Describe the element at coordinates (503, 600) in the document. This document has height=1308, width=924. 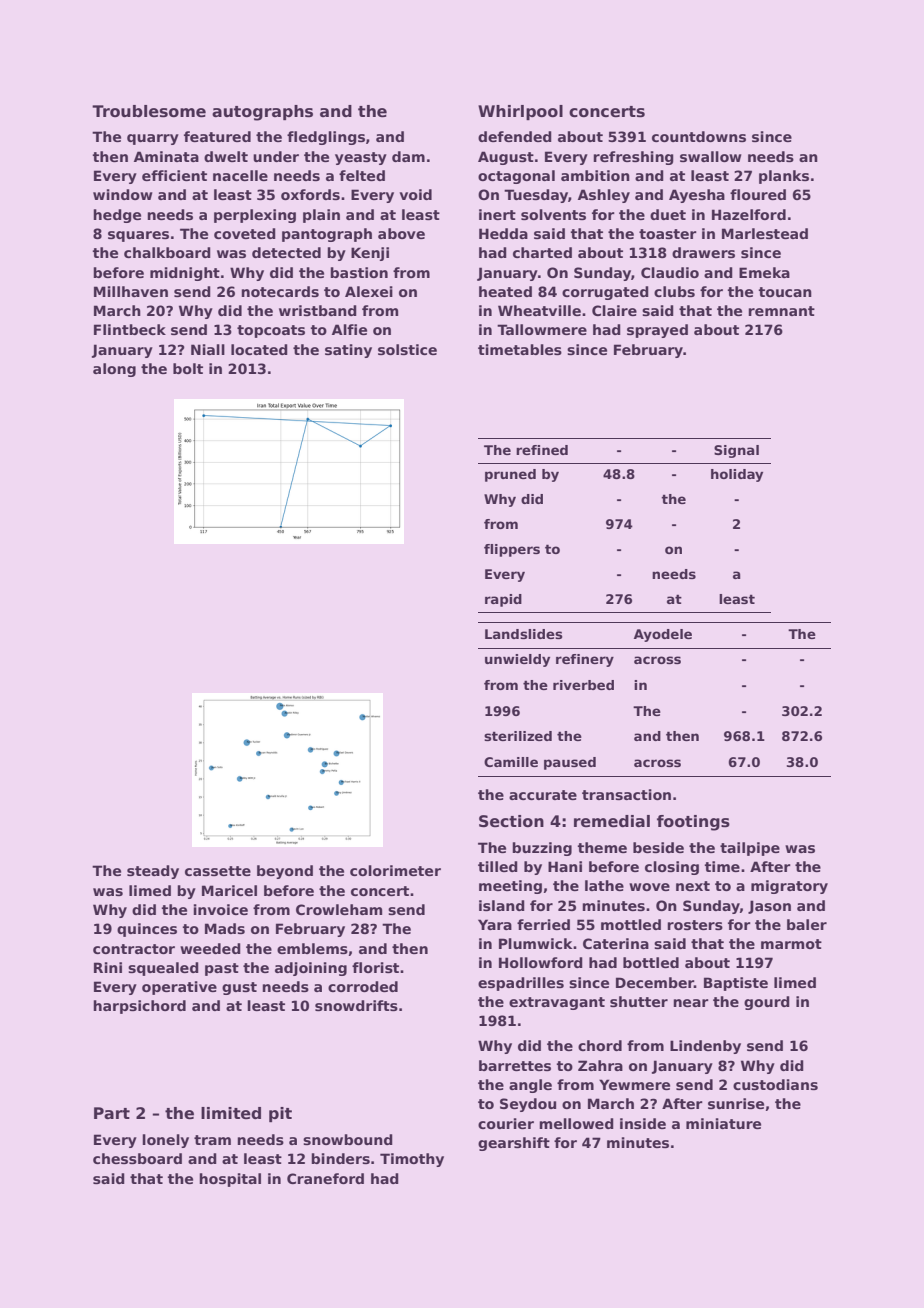
I see `rapid` at that location.
